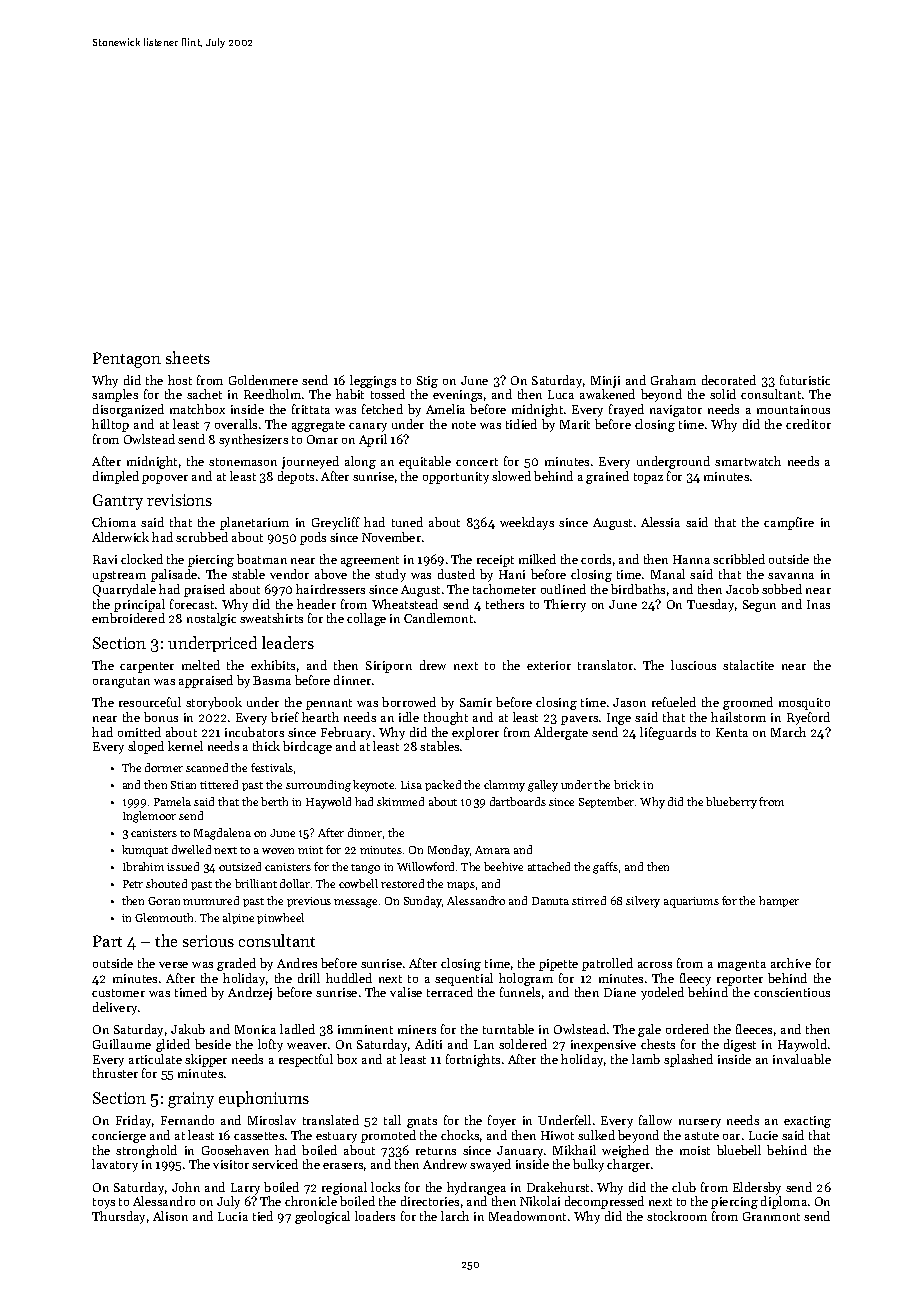 Image resolution: width=924 pixels, height=1308 pixels. Describe the element at coordinates (115, 1073) in the screenshot. I see `thruster` at that location.
